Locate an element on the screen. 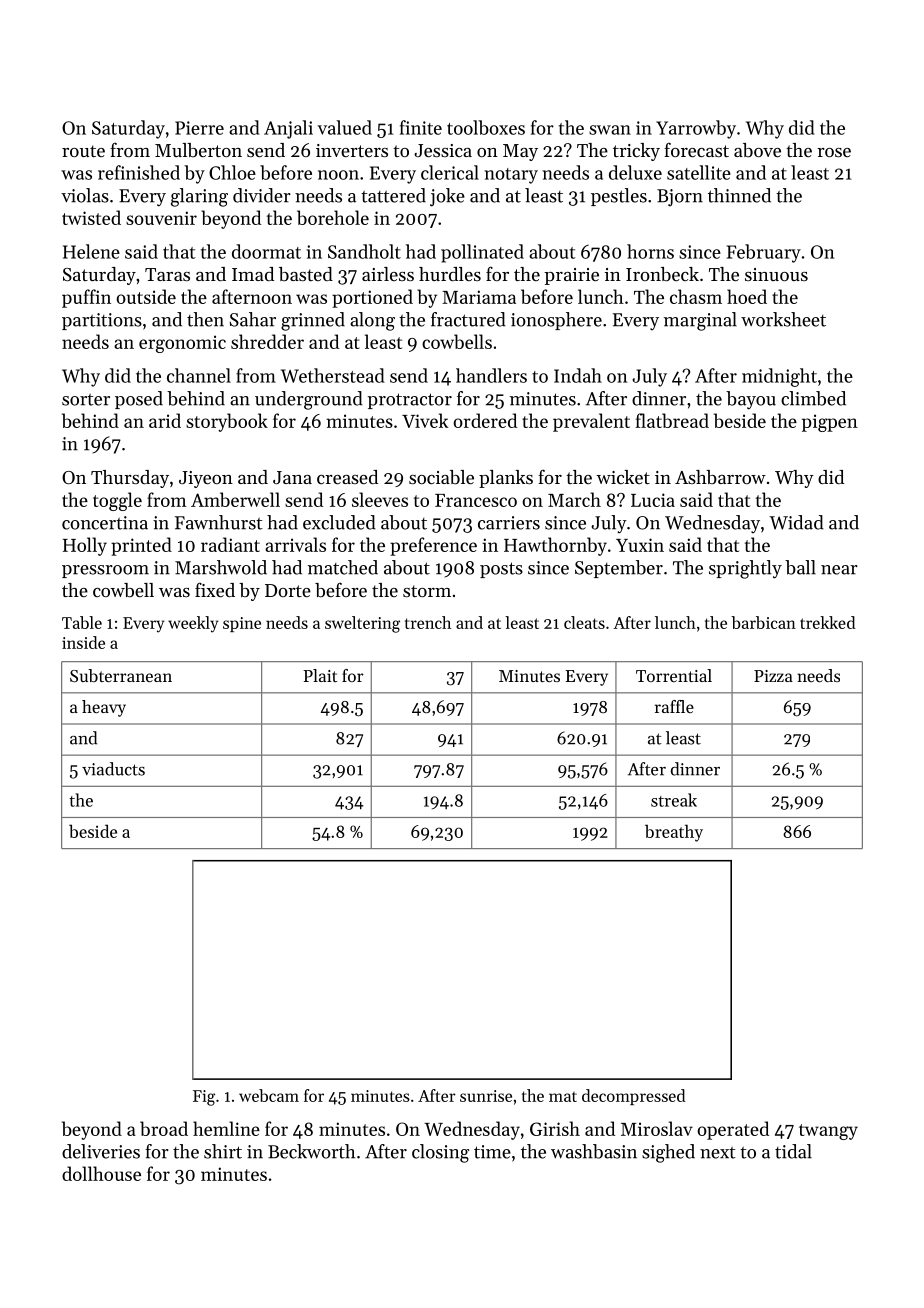 This screenshot has width=924, height=1308. breathy is located at coordinates (674, 833).
